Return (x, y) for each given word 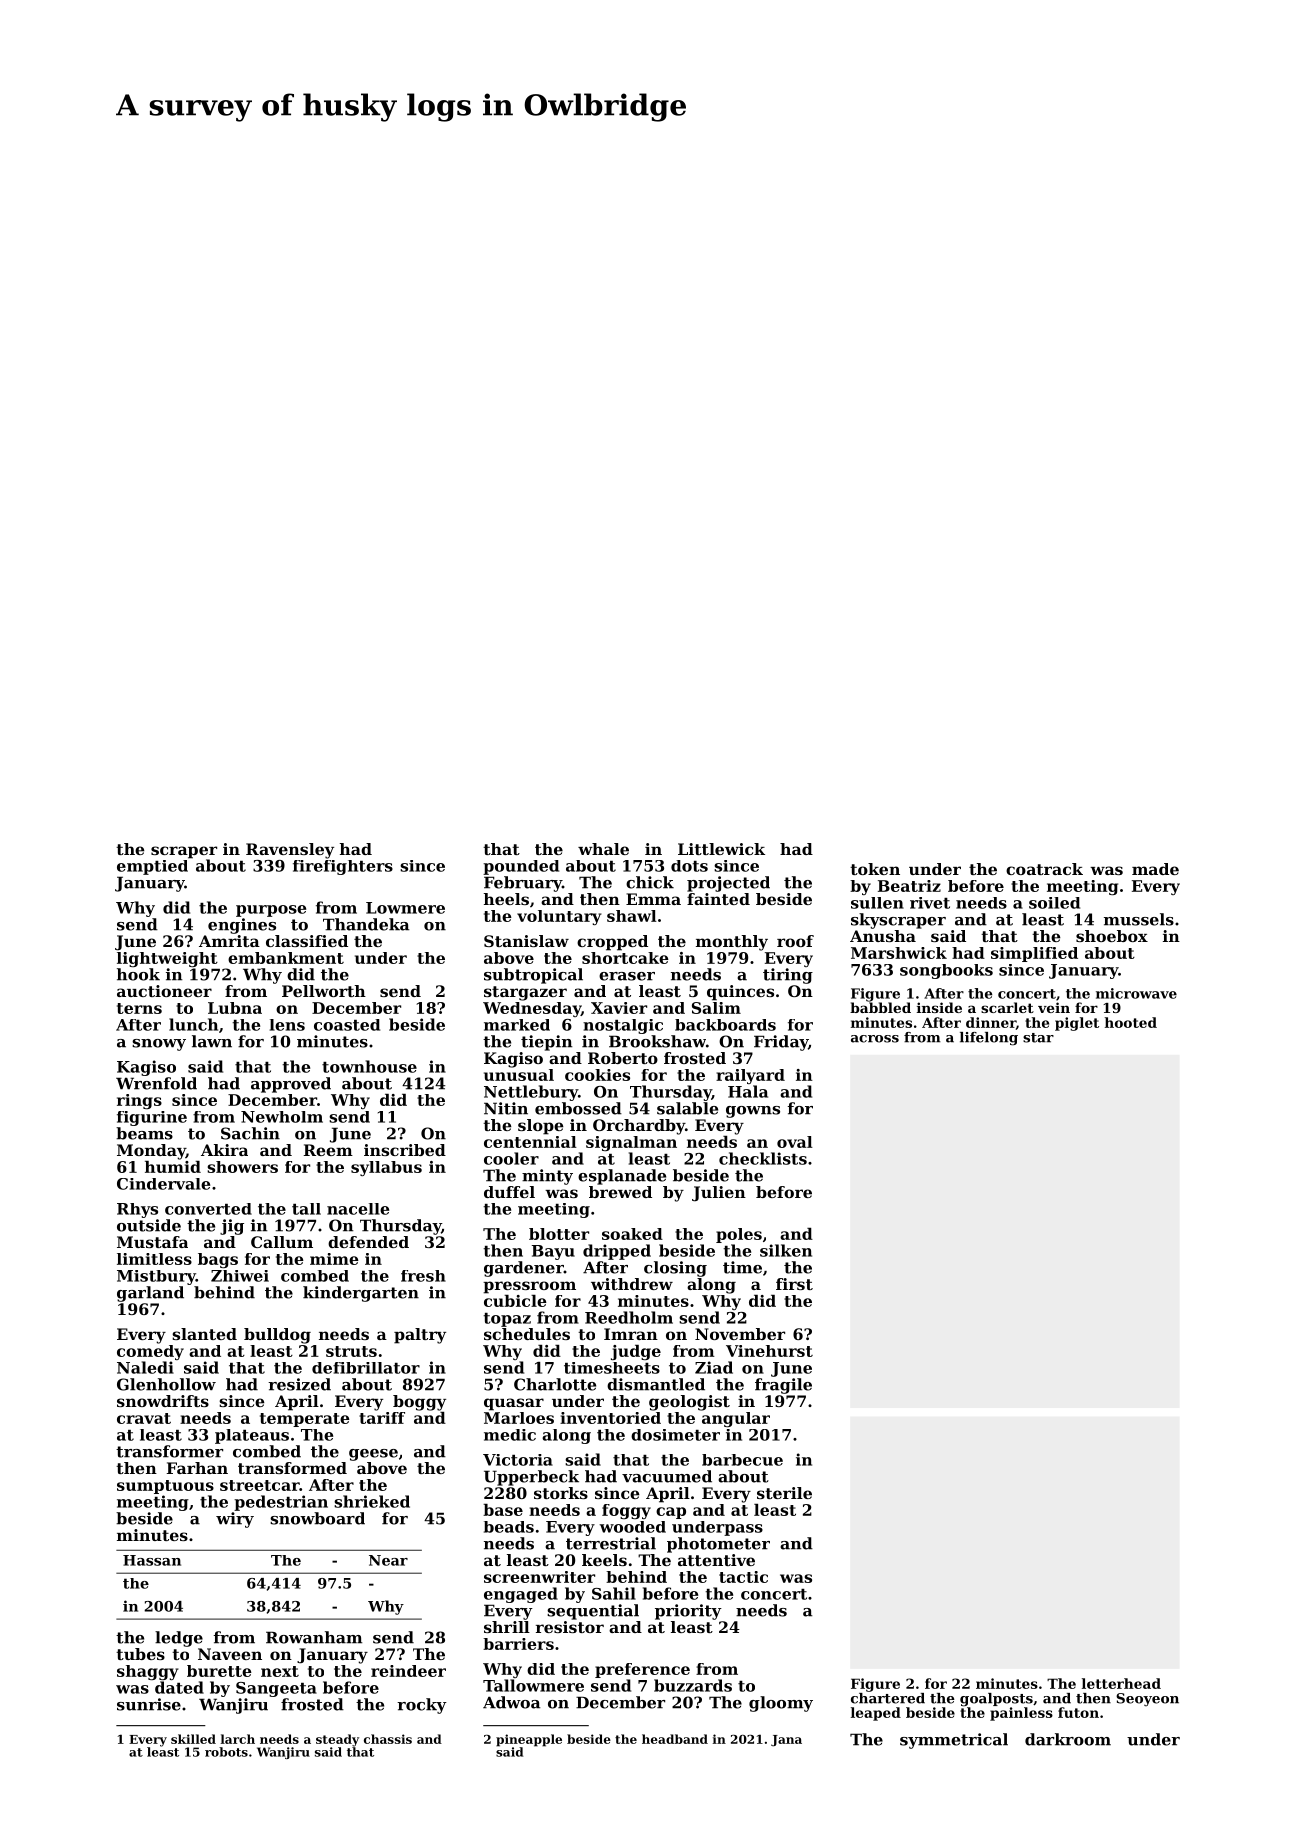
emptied (152, 867)
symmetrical (954, 1741)
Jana (786, 1741)
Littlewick (721, 849)
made (1155, 869)
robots (226, 1752)
